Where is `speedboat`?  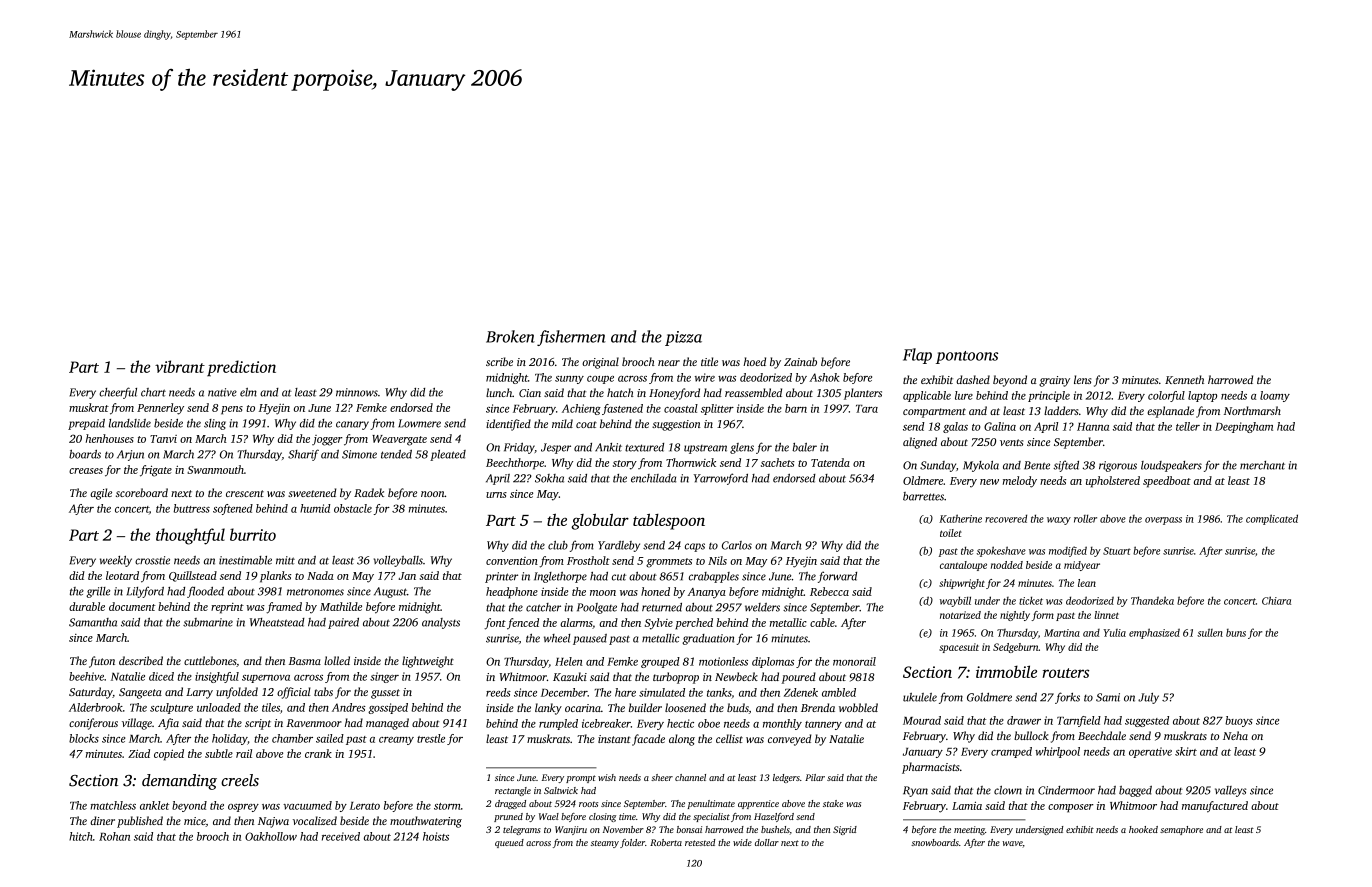
speedboat is located at coordinates (1167, 482).
